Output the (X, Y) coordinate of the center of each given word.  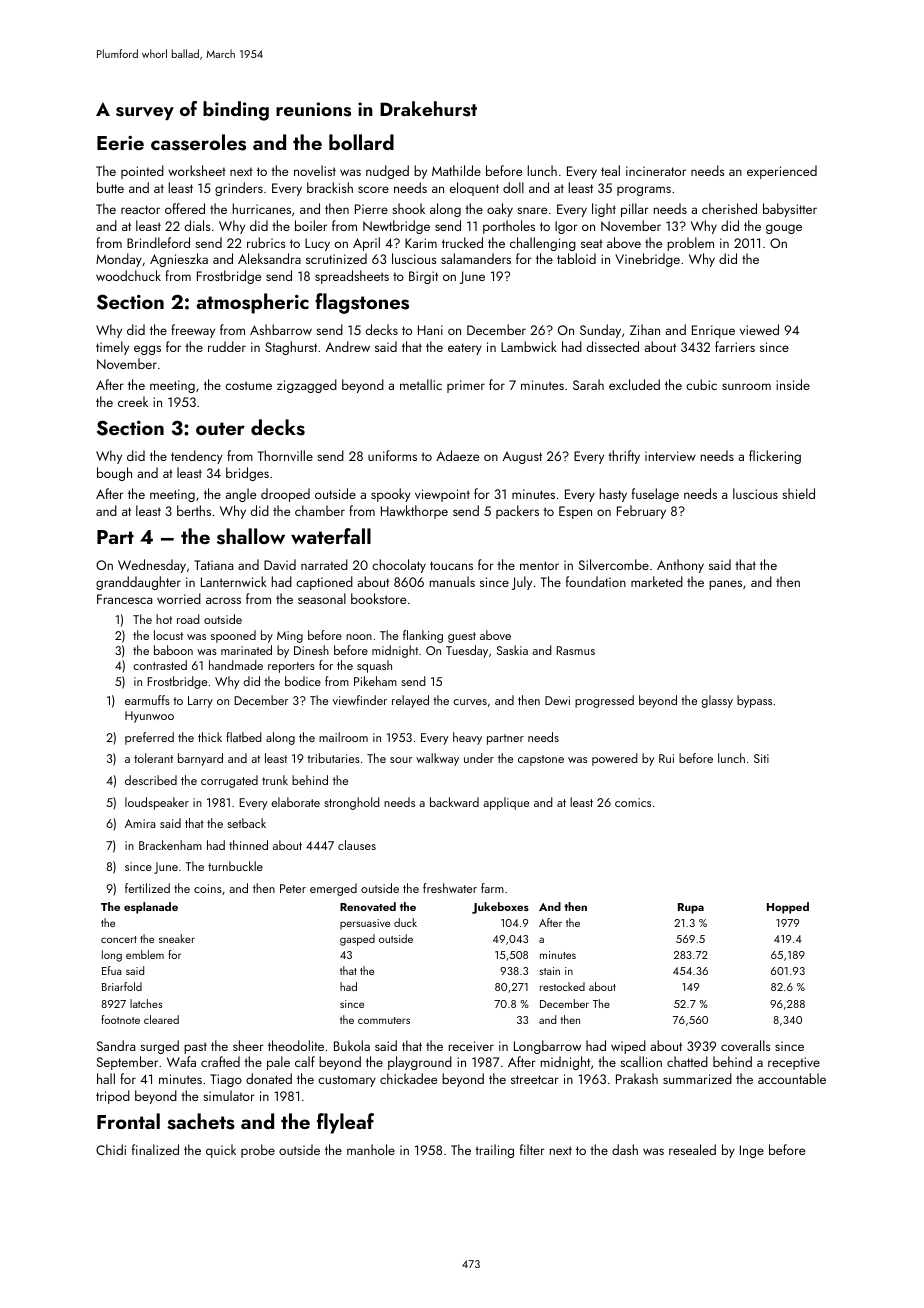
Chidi (111, 1149)
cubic (701, 384)
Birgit (423, 277)
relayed (410, 701)
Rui (666, 758)
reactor (140, 209)
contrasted (160, 665)
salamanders (476, 258)
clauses (357, 845)
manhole (371, 1149)
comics (633, 802)
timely (112, 348)
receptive (794, 1063)
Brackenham (170, 845)
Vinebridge (647, 260)
